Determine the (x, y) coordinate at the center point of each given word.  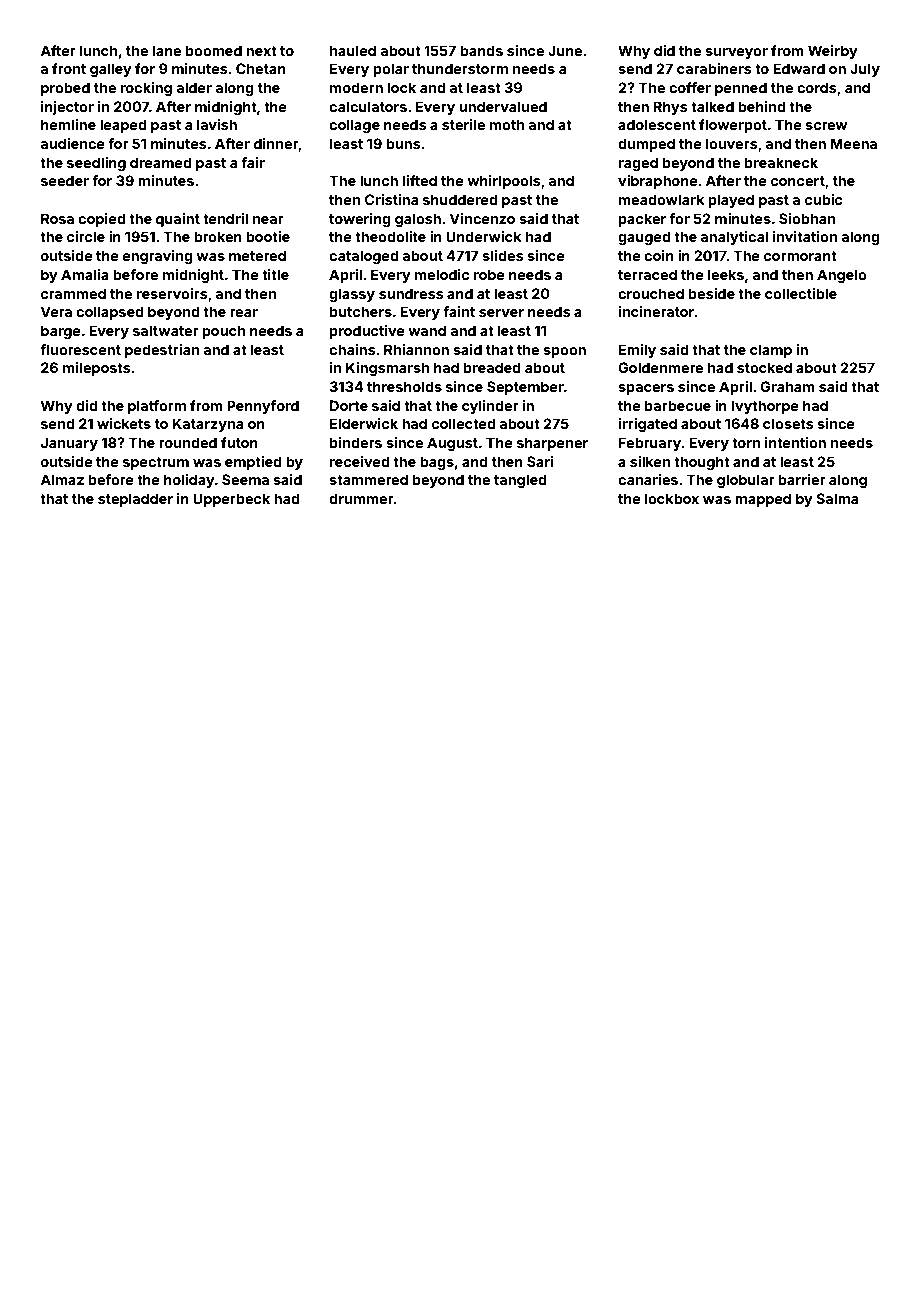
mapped (763, 500)
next (261, 51)
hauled (353, 50)
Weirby (833, 52)
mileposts (96, 369)
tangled (520, 481)
